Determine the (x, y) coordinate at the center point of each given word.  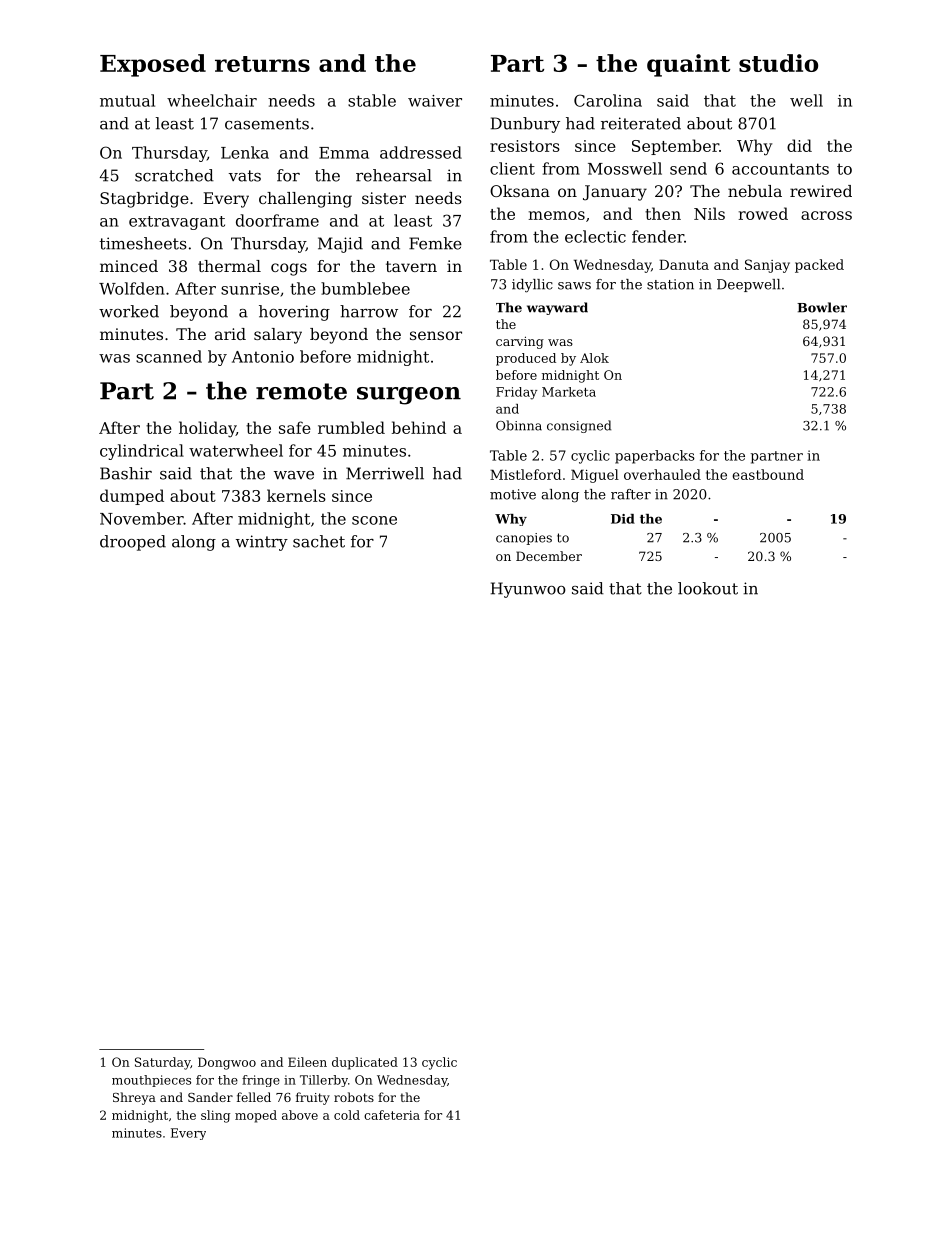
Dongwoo (227, 1063)
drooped (133, 543)
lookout (708, 588)
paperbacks (655, 457)
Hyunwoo (528, 590)
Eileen (307, 1062)
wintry (262, 543)
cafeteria (392, 1115)
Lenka (245, 152)
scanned (169, 356)
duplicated (365, 1063)
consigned (579, 426)
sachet (319, 541)
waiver (435, 101)
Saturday (162, 1063)
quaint (688, 65)
